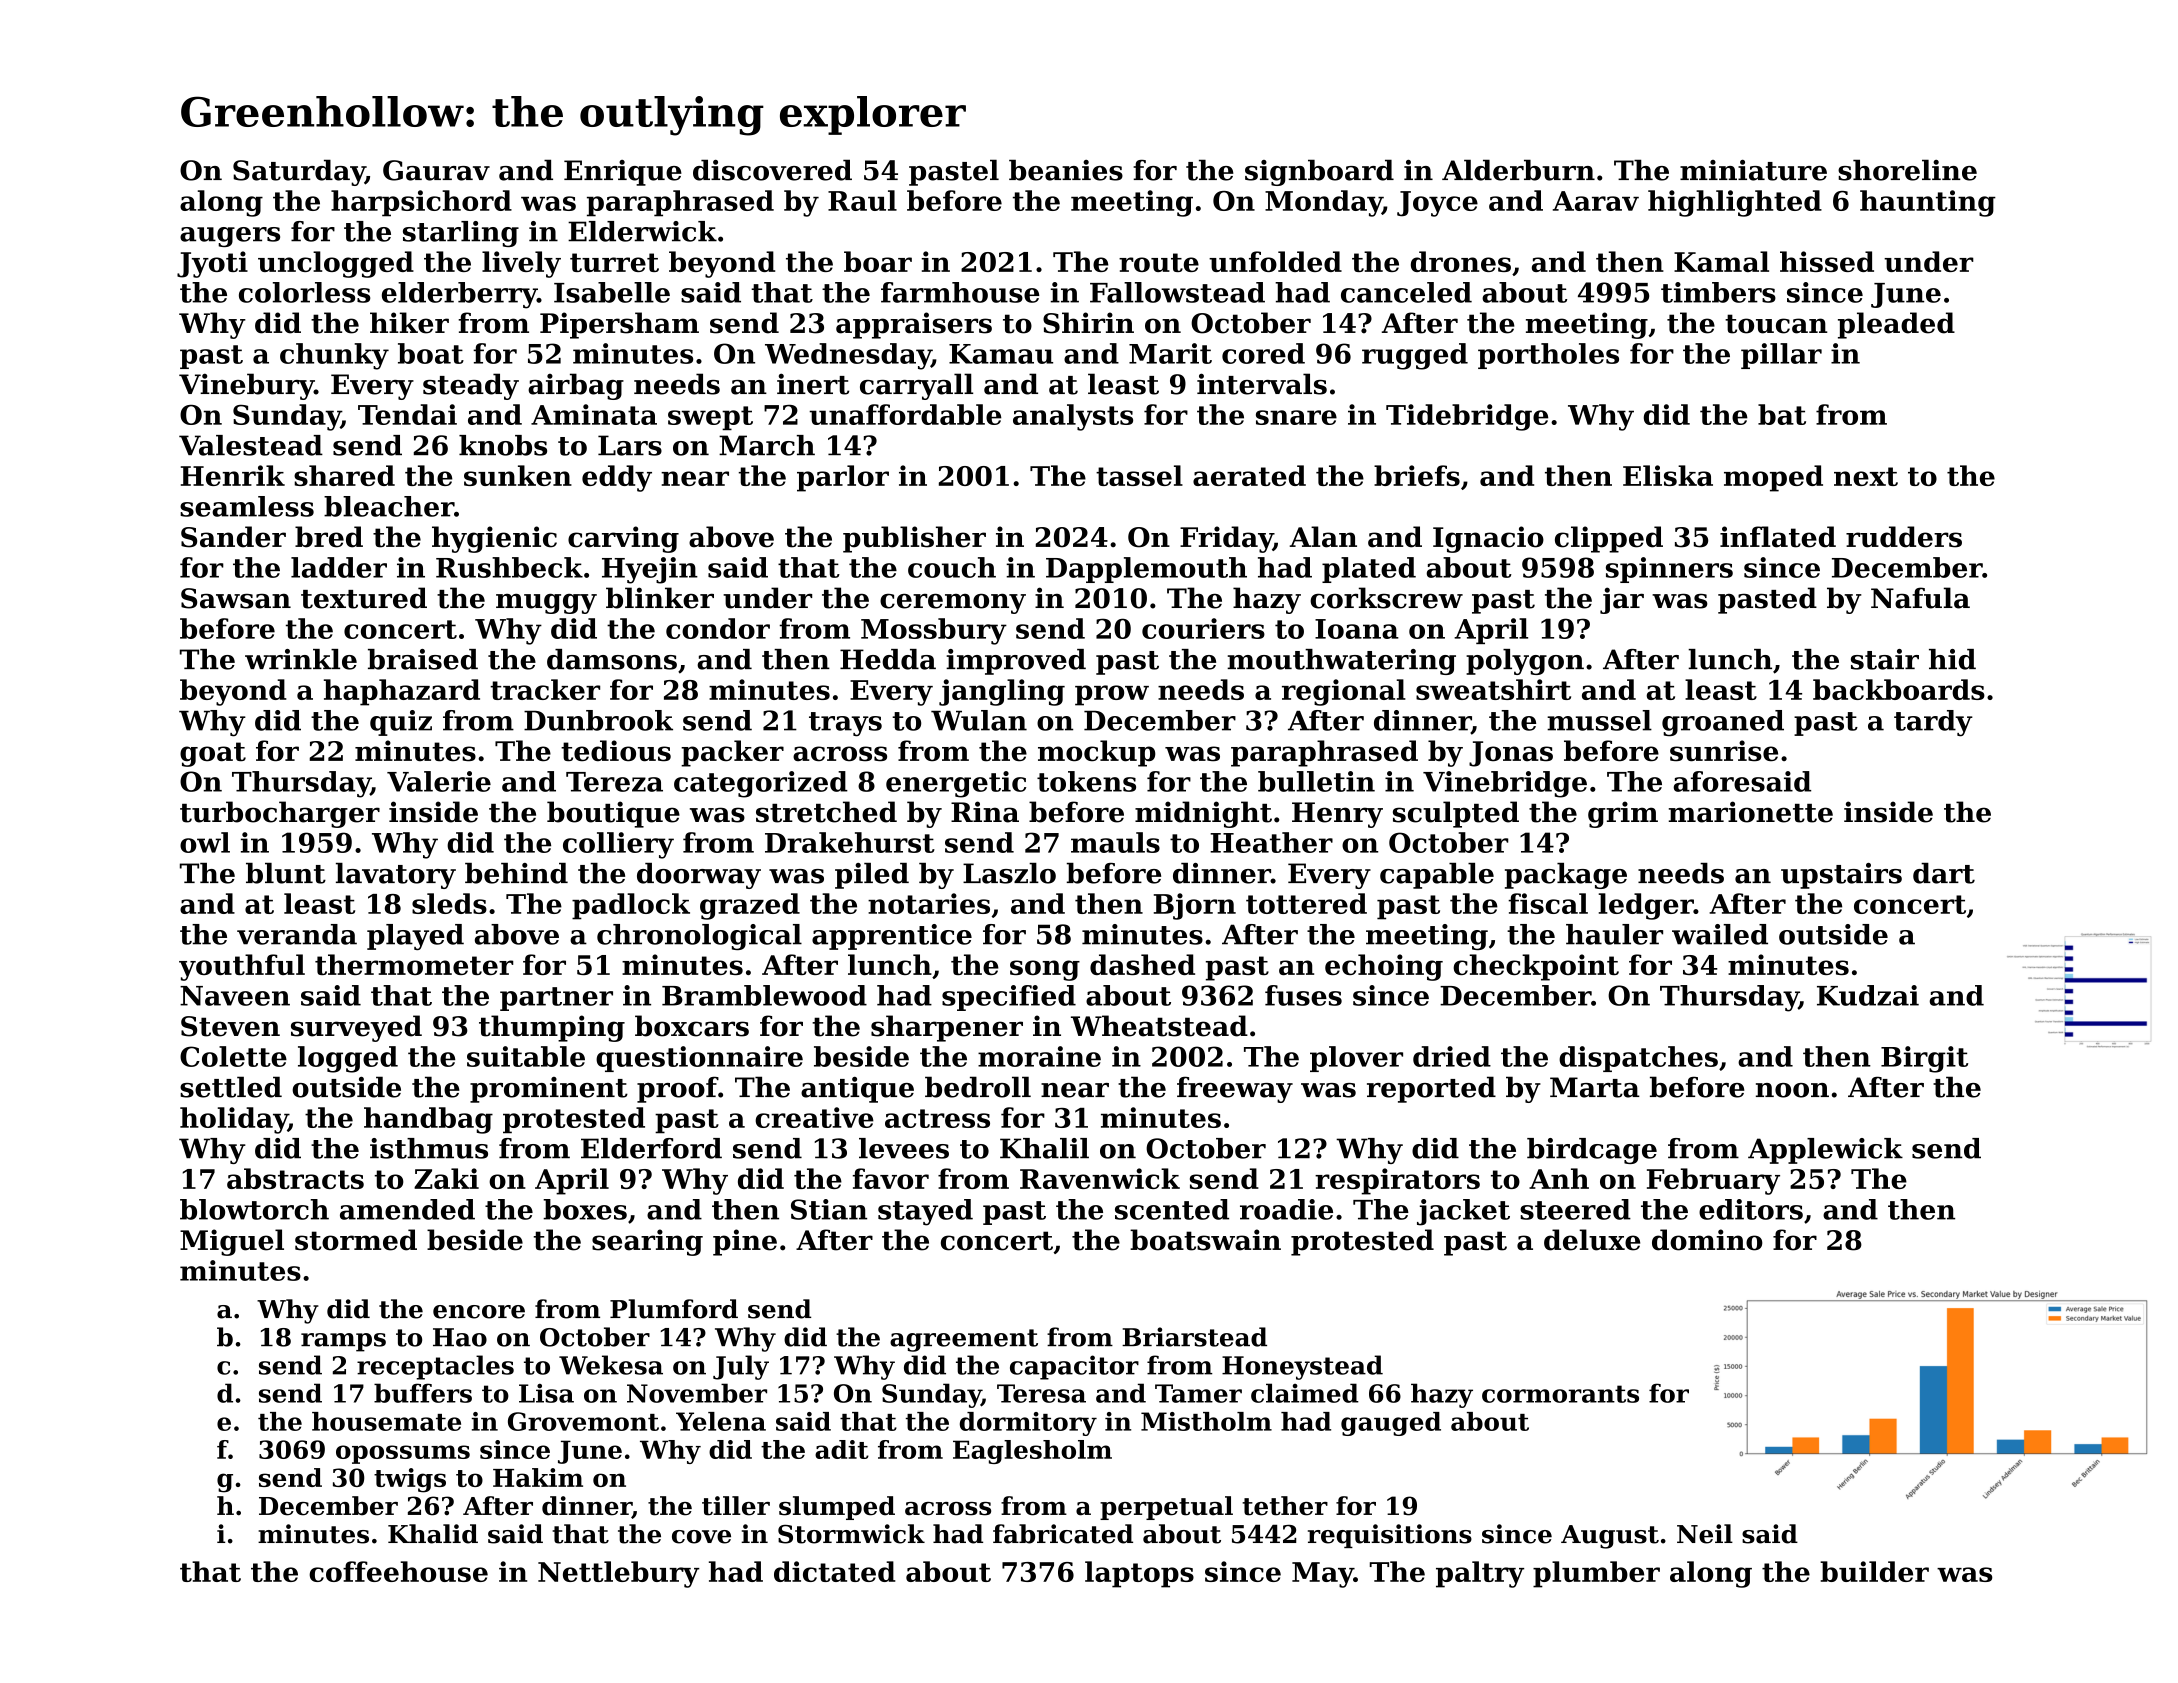 This screenshot has height=1683, width=2178. Describe the element at coordinates (1139, 1574) in the screenshot. I see `laptops` at that location.
